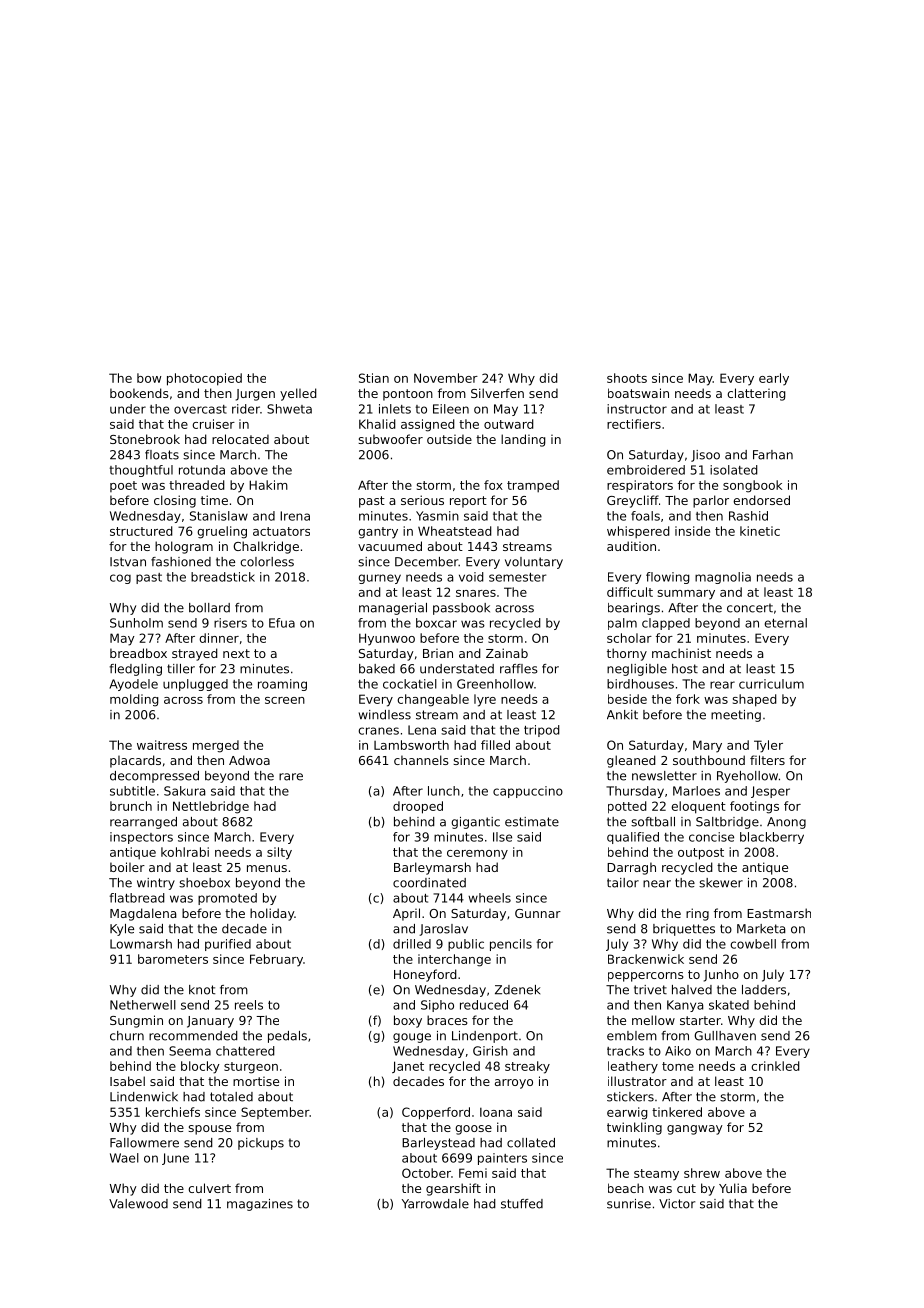 This image has width=924, height=1308. What do you see at coordinates (634, 1128) in the image?
I see `twinkling` at bounding box center [634, 1128].
